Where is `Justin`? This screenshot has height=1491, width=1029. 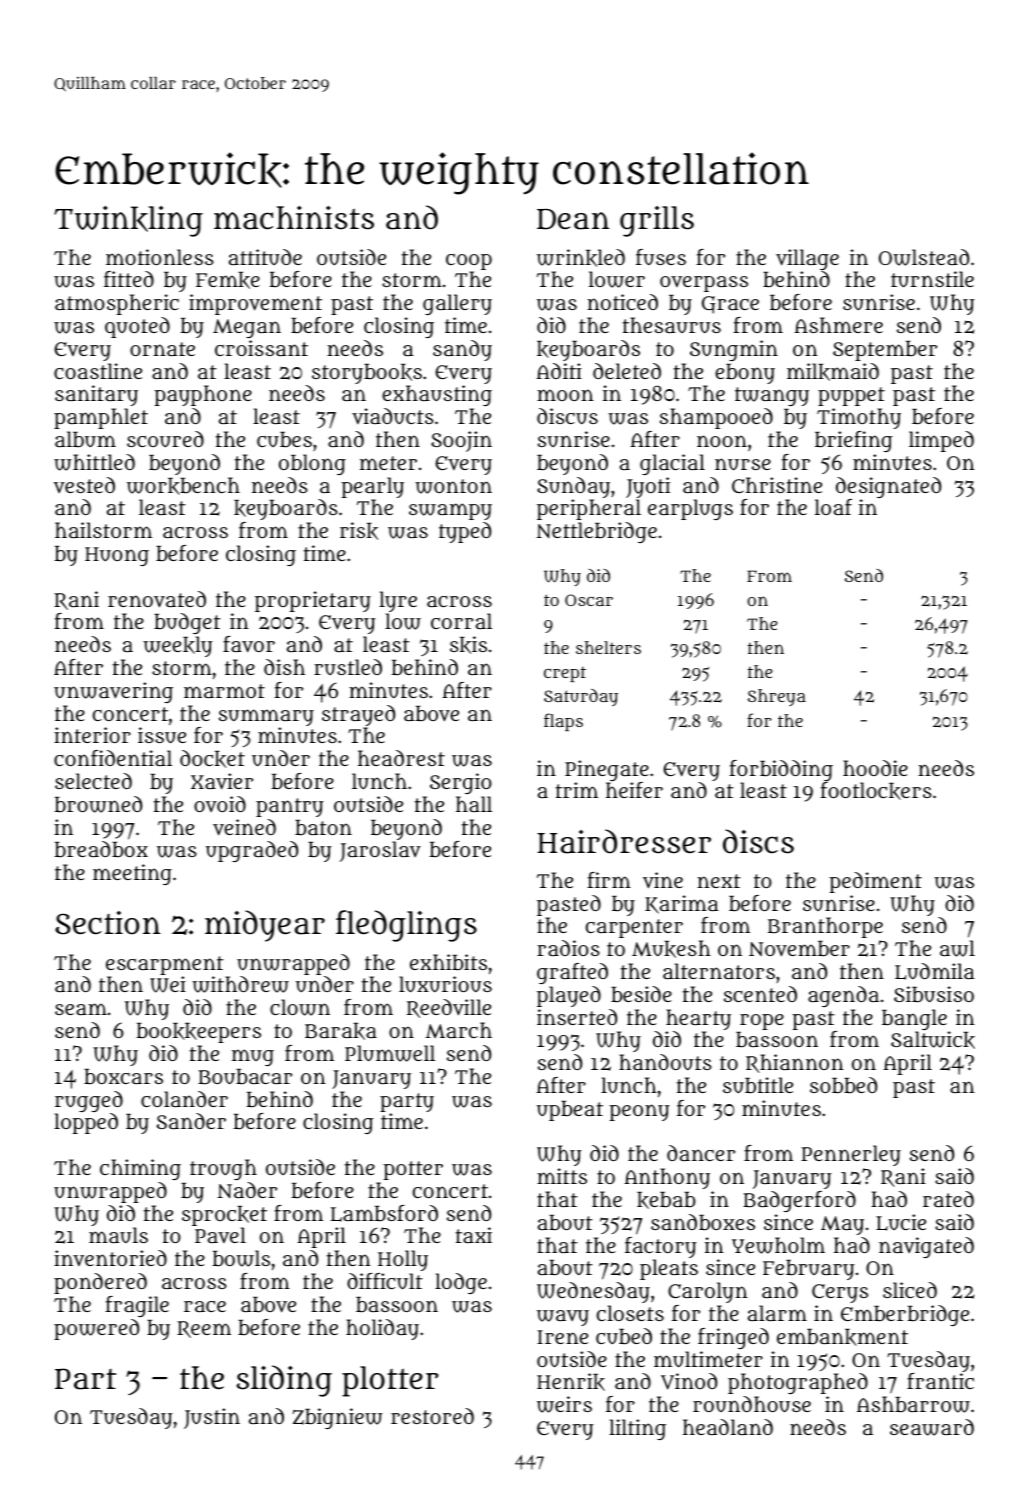 Justin is located at coordinates (212, 1418).
